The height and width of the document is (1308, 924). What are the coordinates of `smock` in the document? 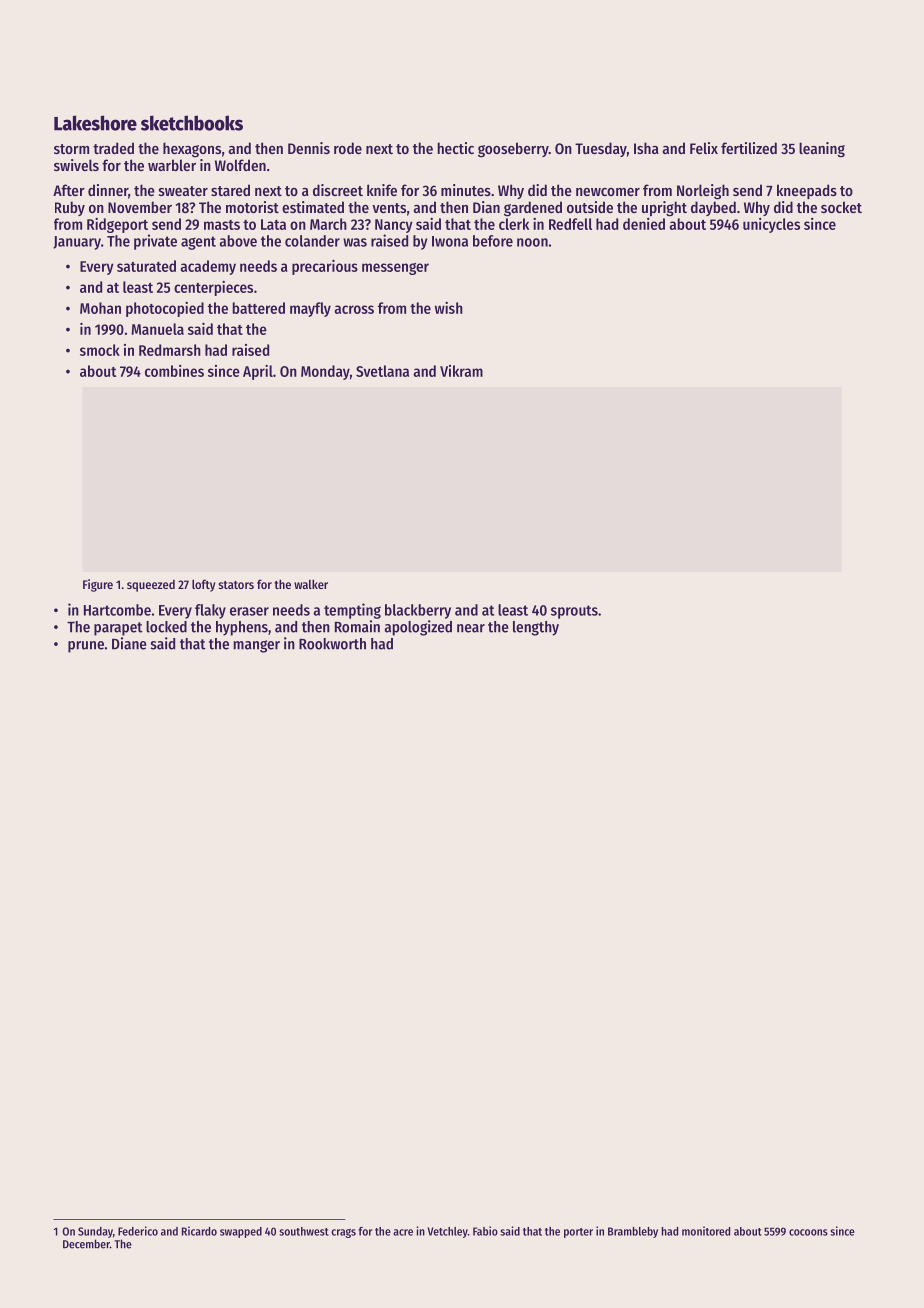 It's located at (100, 350).
